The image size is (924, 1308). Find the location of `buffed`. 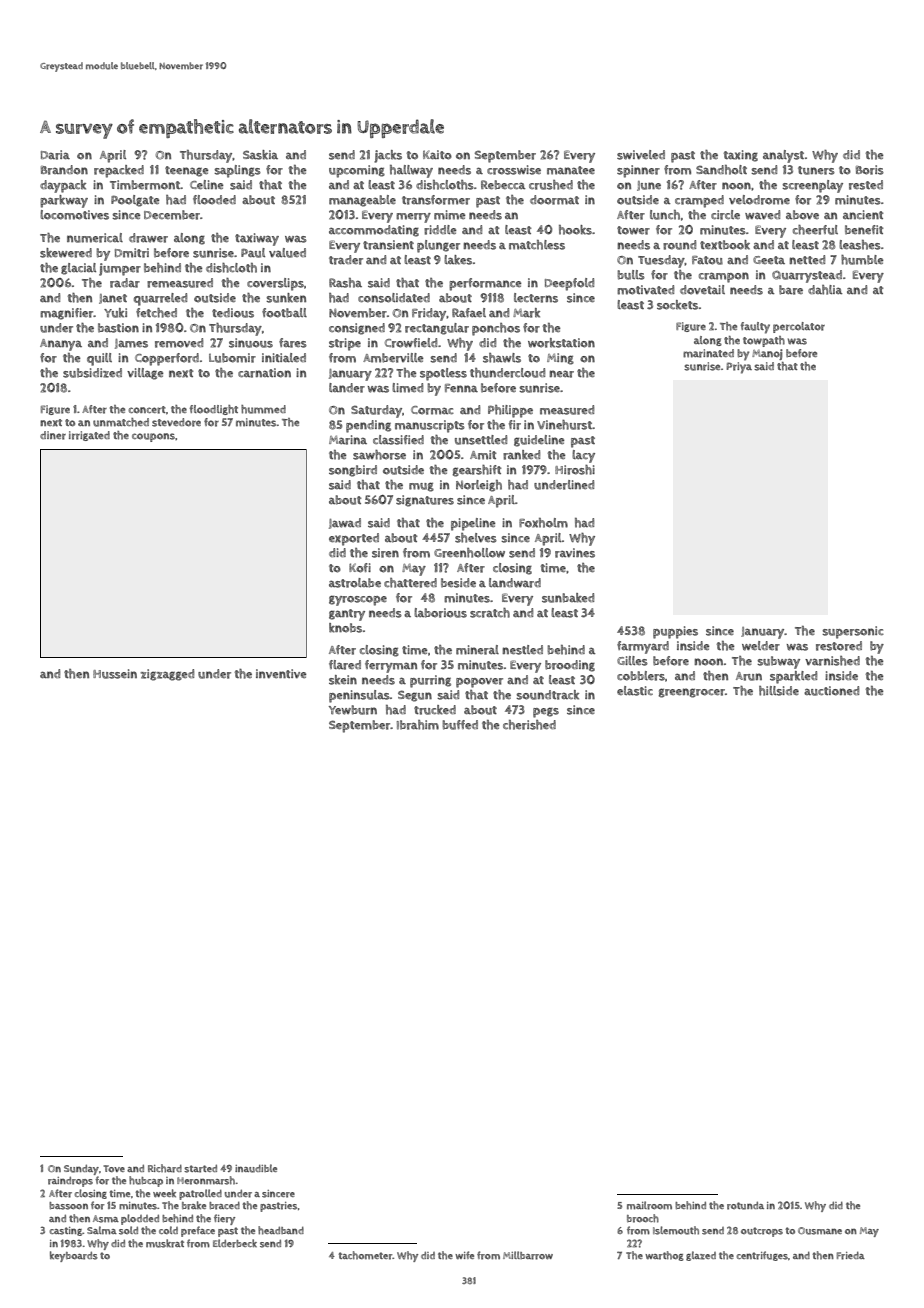

buffed is located at coordinates (460, 725).
